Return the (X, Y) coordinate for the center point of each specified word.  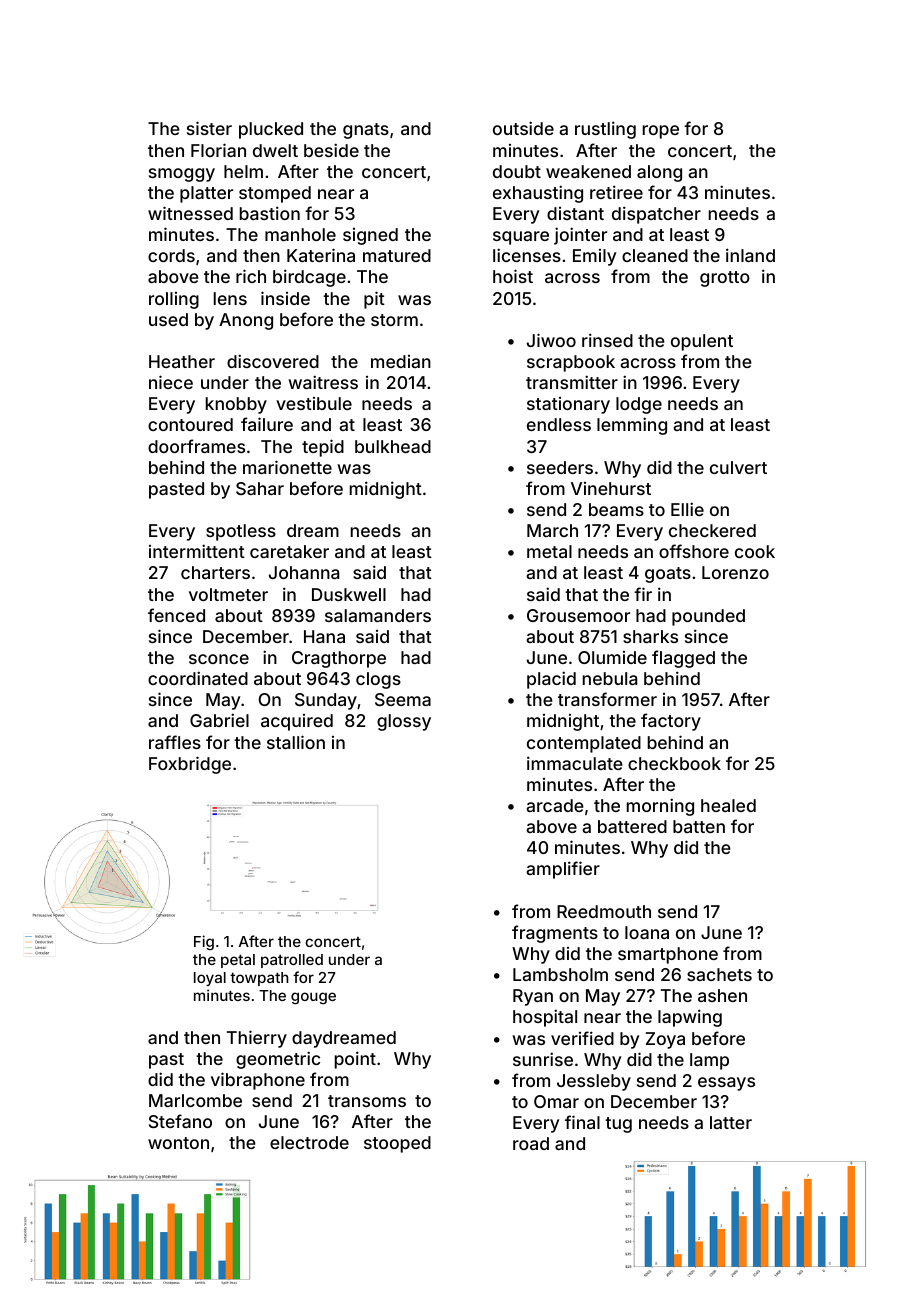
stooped (397, 1144)
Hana (324, 636)
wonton (178, 1143)
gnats (366, 131)
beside (331, 150)
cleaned (655, 255)
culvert (738, 467)
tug (618, 1125)
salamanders (378, 615)
